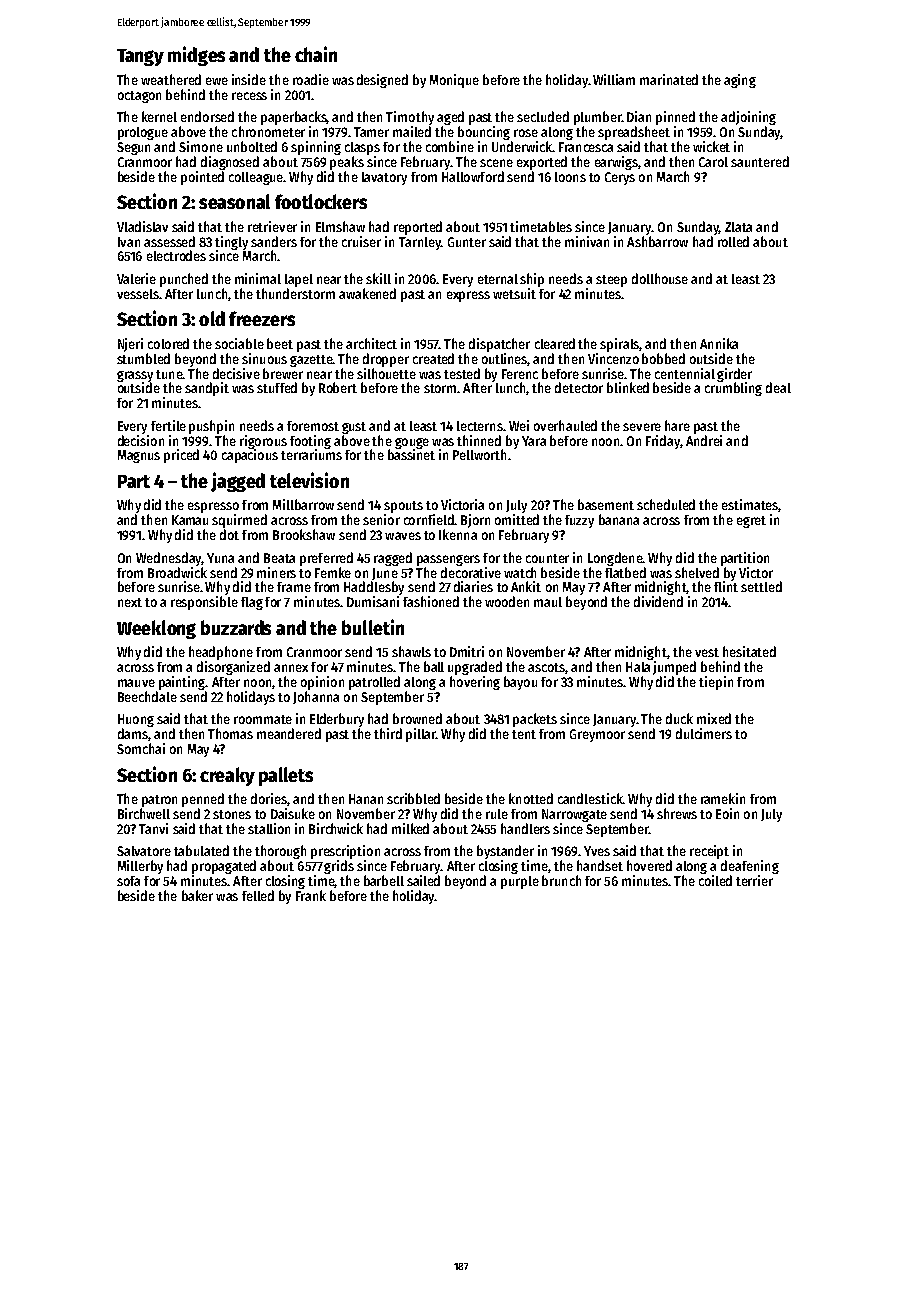  What do you see at coordinates (471, 572) in the document?
I see `decorative` at bounding box center [471, 572].
